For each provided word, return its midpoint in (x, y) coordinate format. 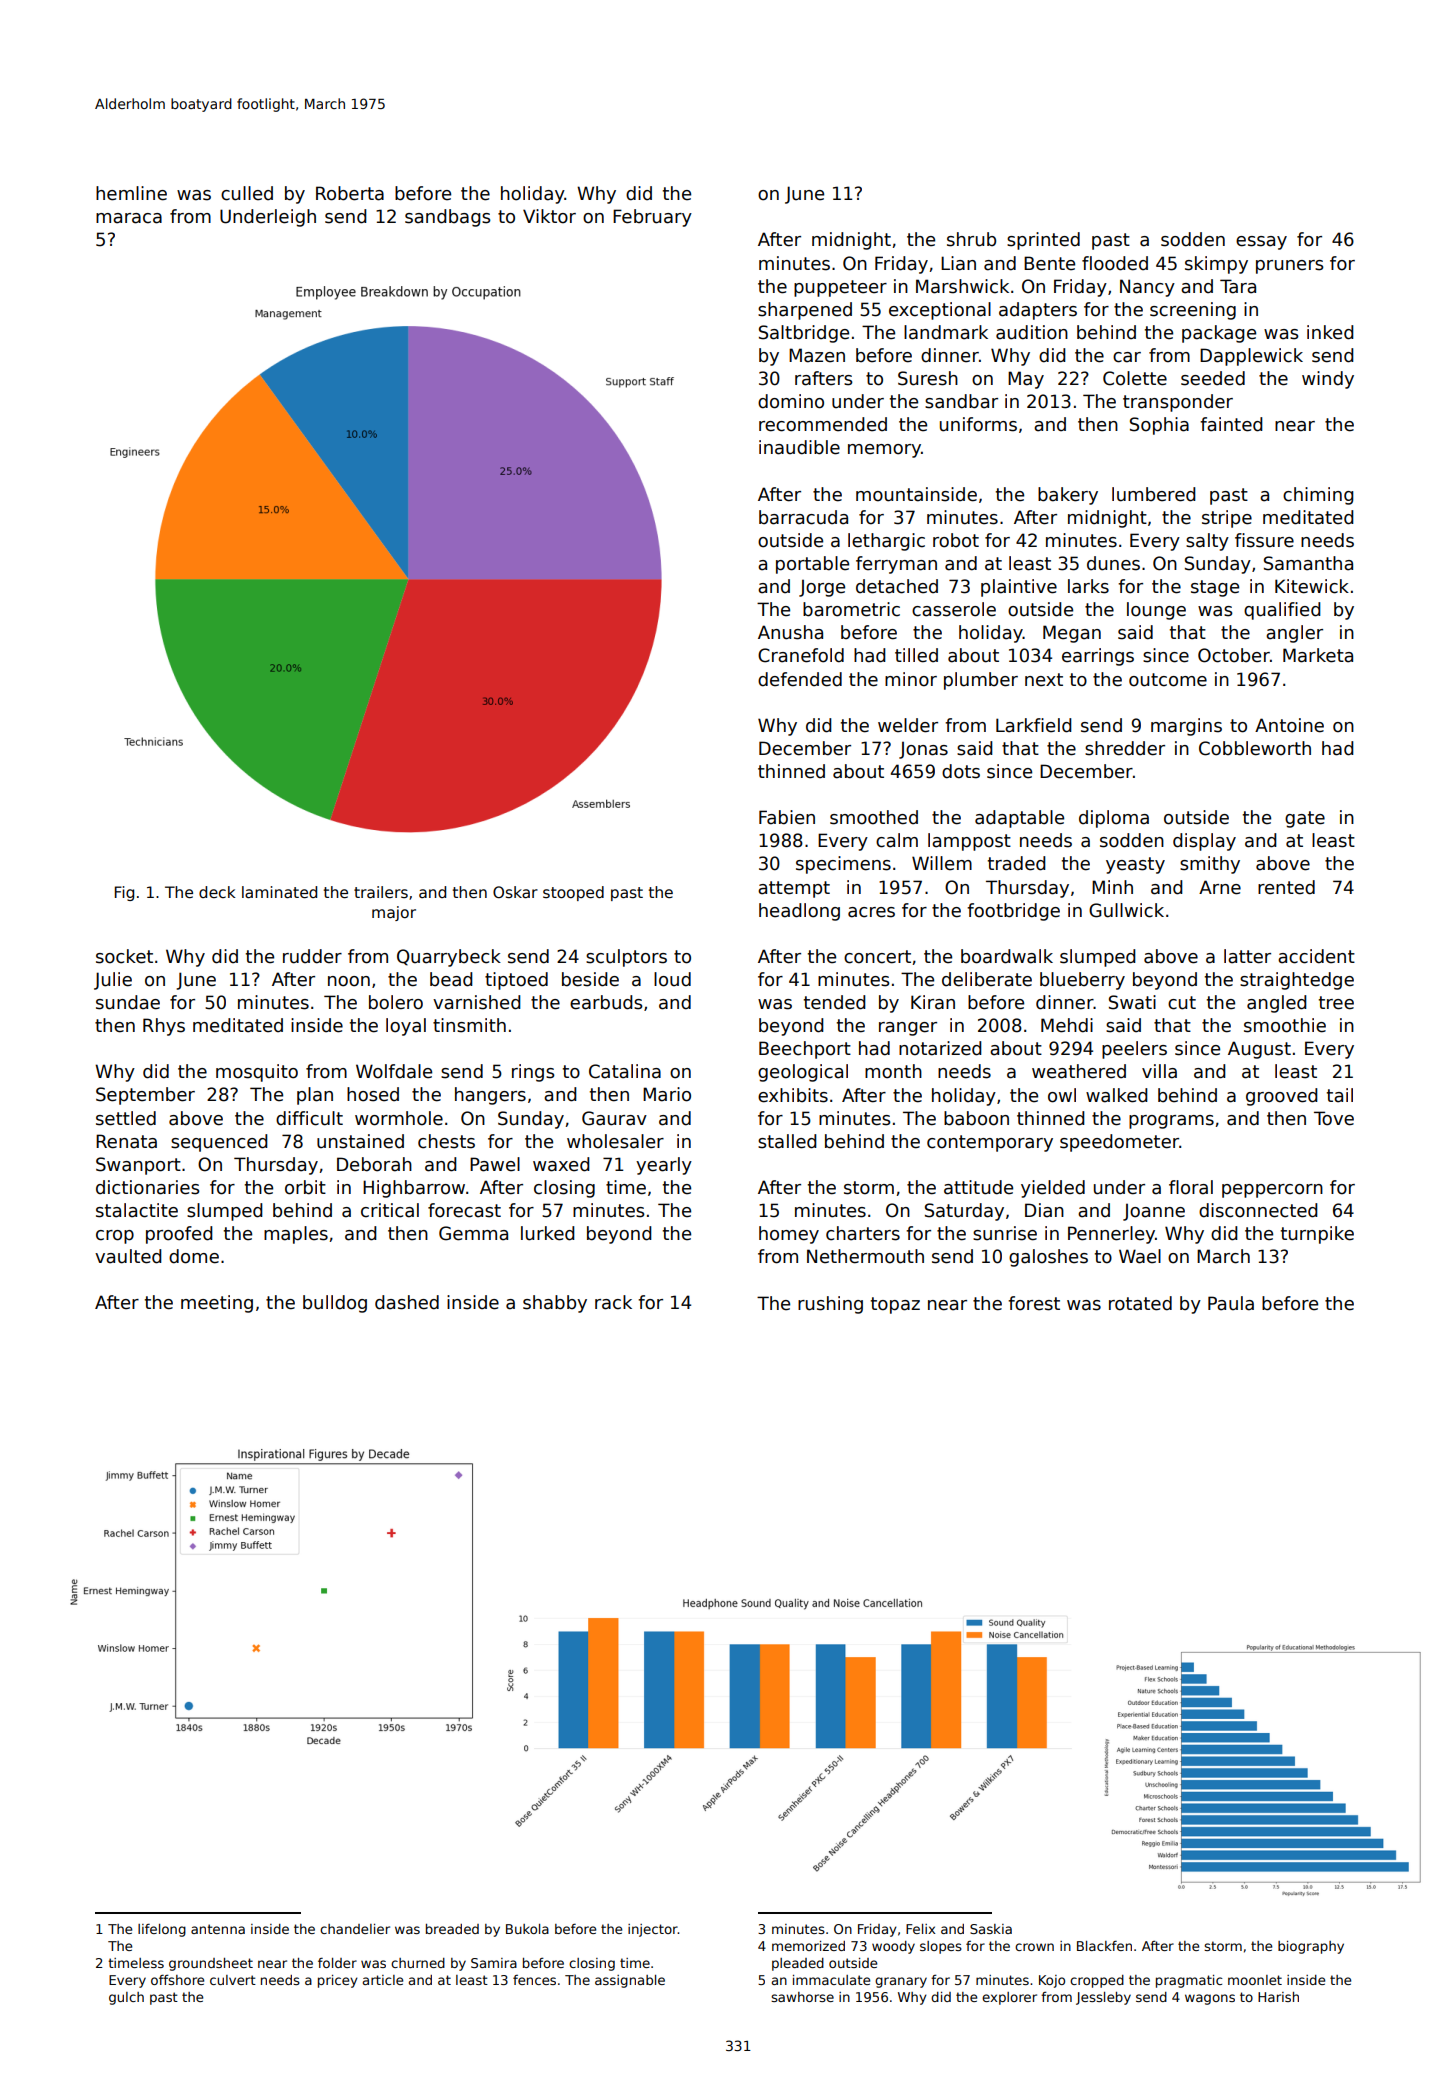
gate (1305, 819)
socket (124, 956)
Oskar (515, 892)
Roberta (350, 193)
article (383, 1980)
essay (1261, 243)
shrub (971, 239)
